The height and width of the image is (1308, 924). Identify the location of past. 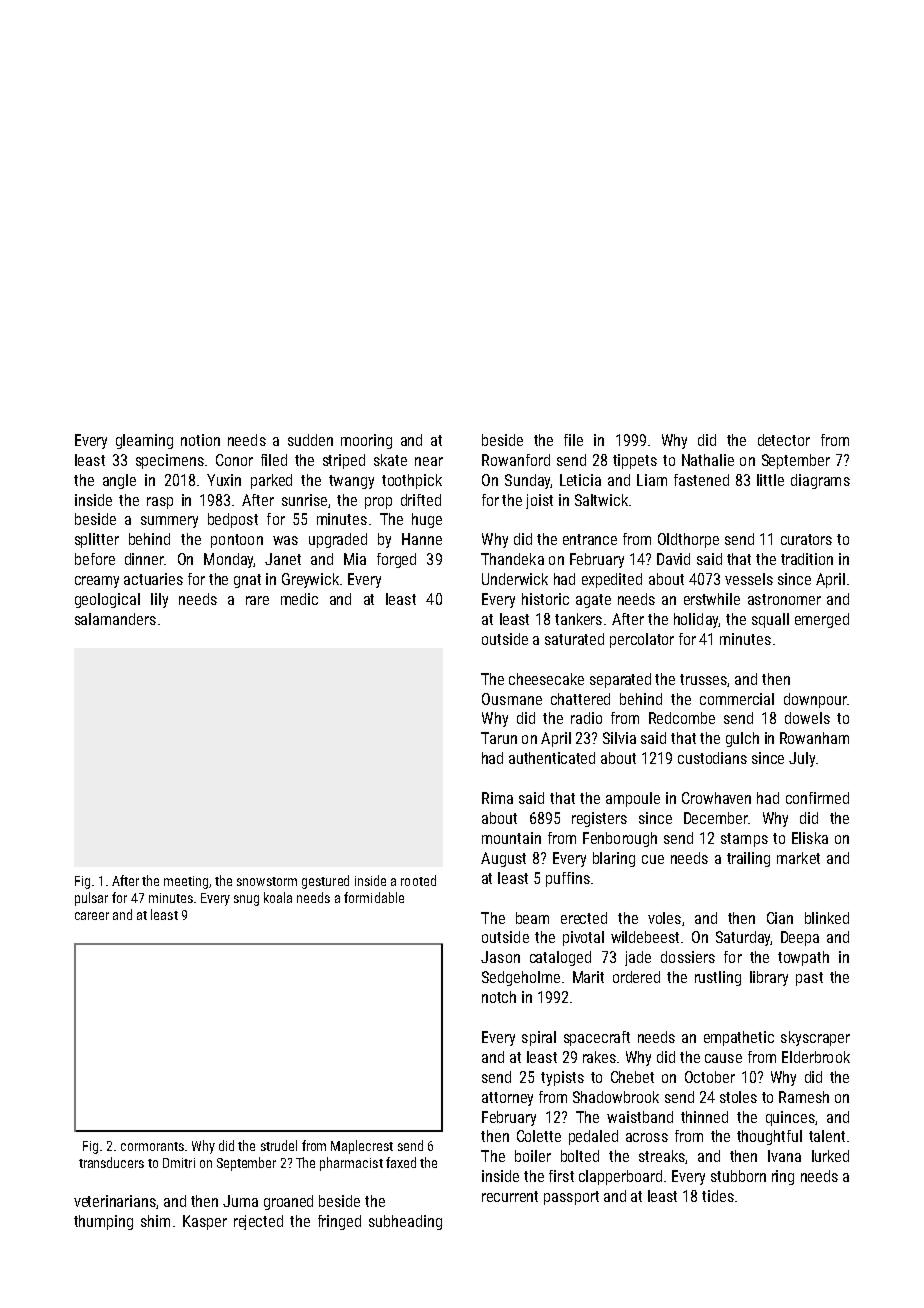
(809, 979).
